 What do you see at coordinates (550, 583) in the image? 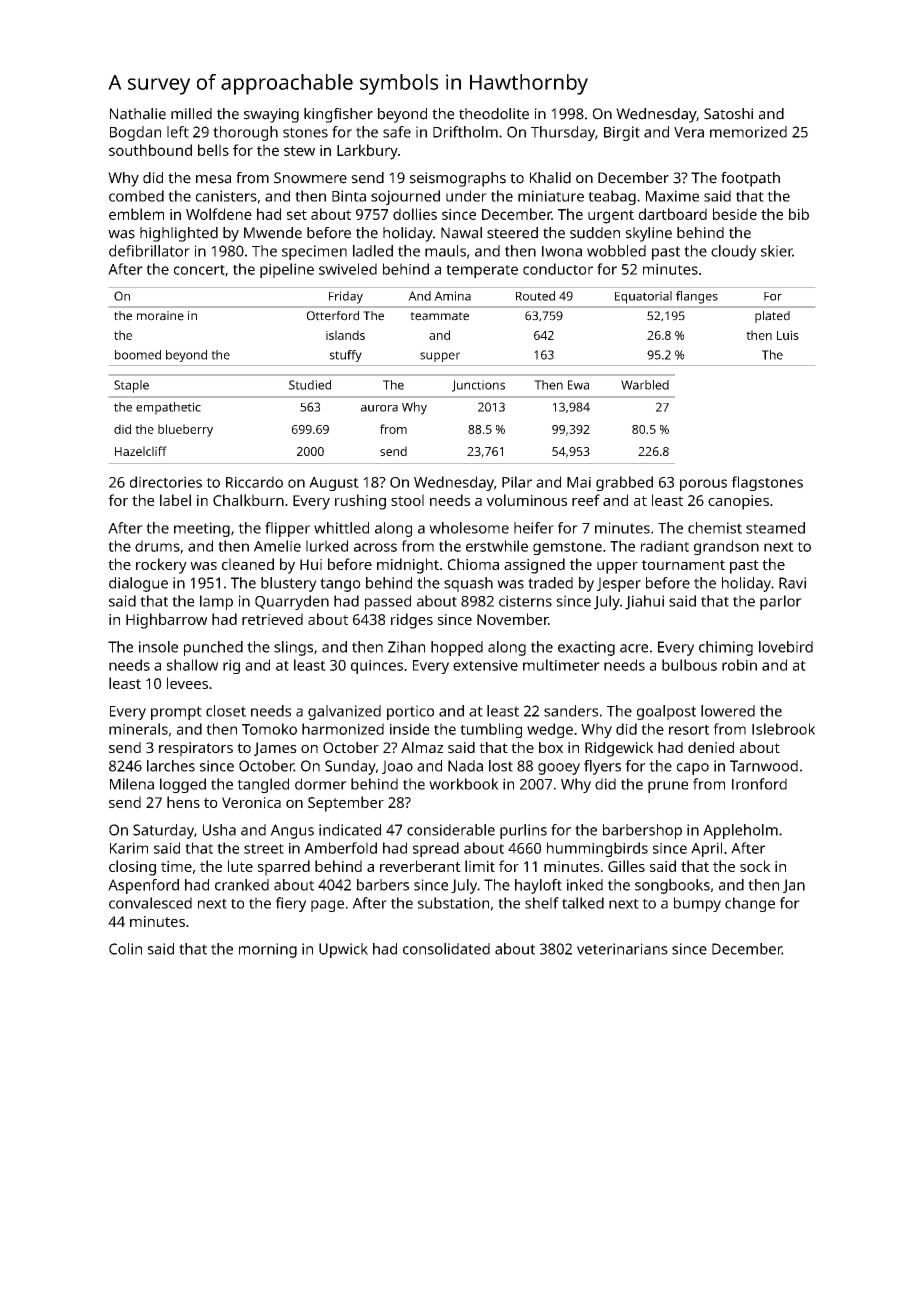
I see `traded` at bounding box center [550, 583].
